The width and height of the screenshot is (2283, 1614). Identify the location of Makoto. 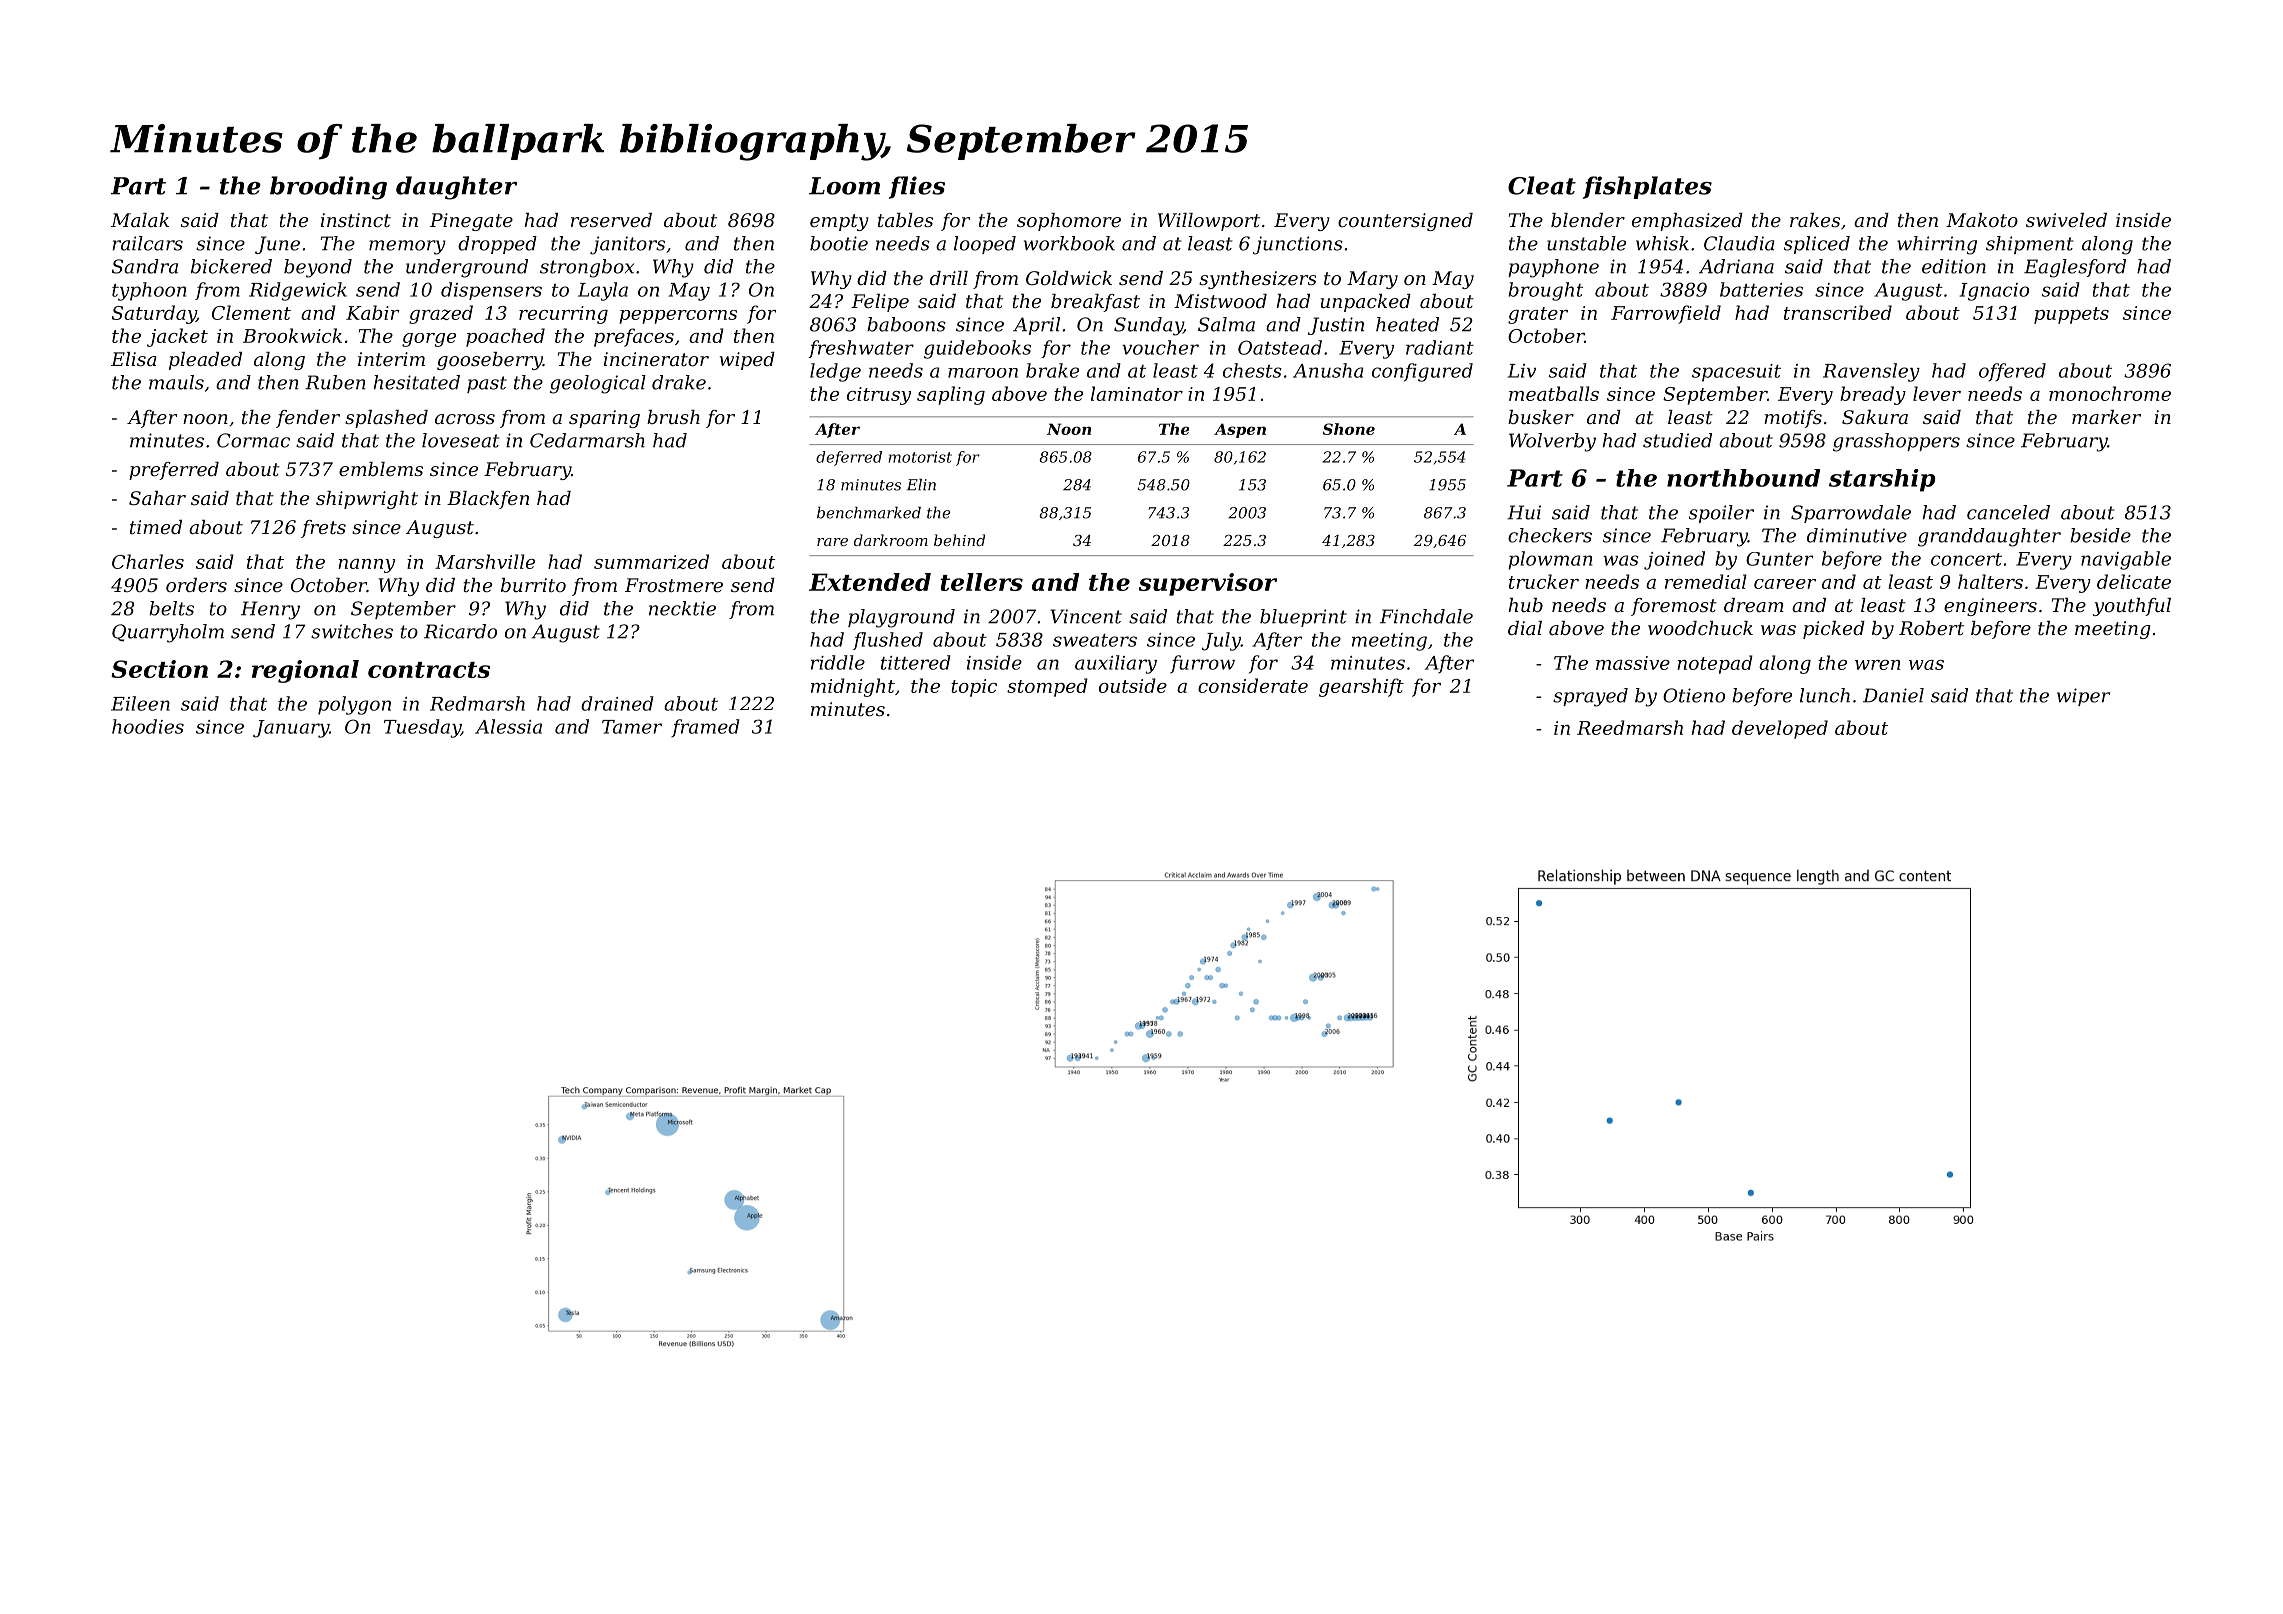
(1982, 220).
